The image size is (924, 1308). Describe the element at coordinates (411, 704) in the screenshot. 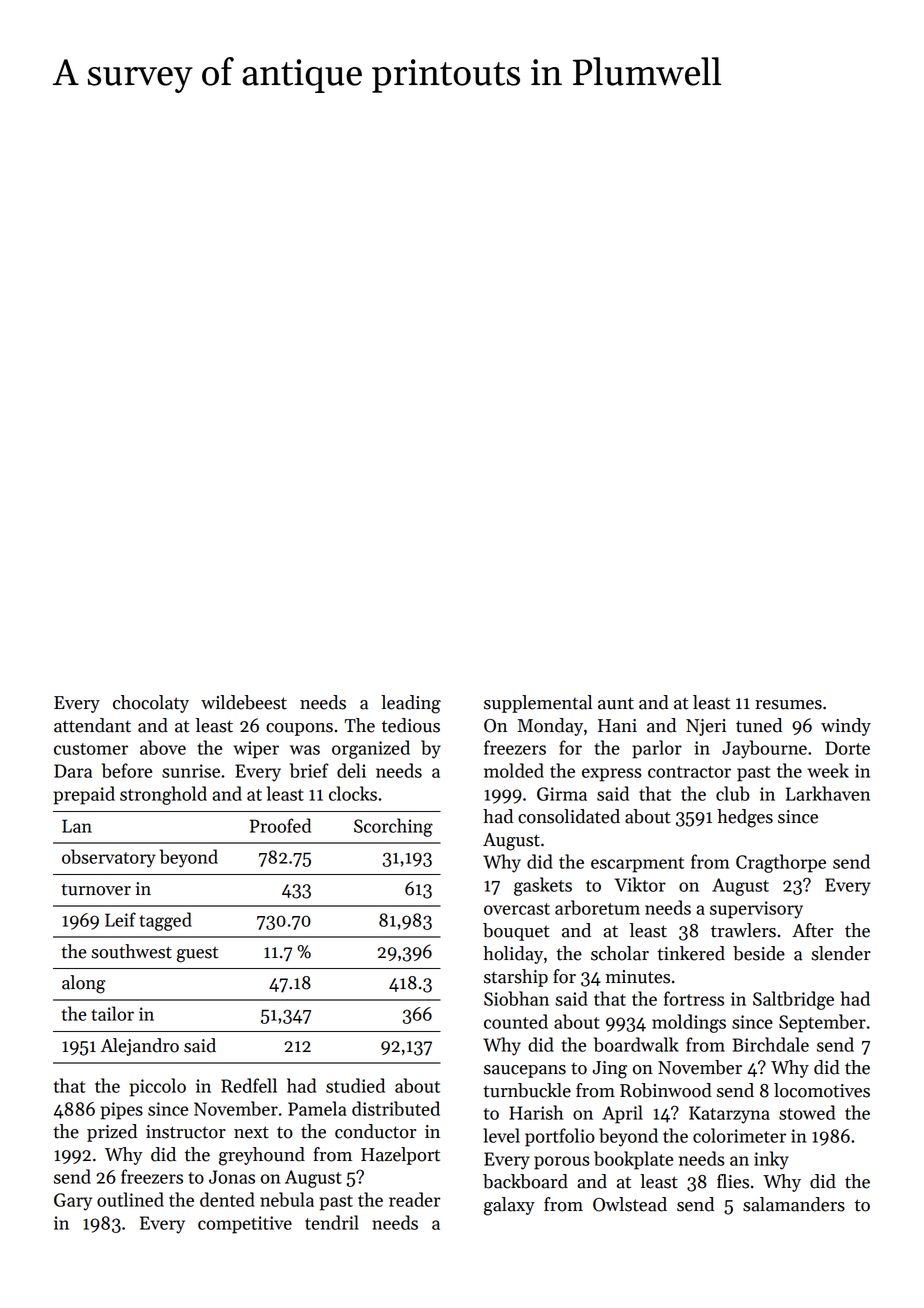

I see `leading` at that location.
